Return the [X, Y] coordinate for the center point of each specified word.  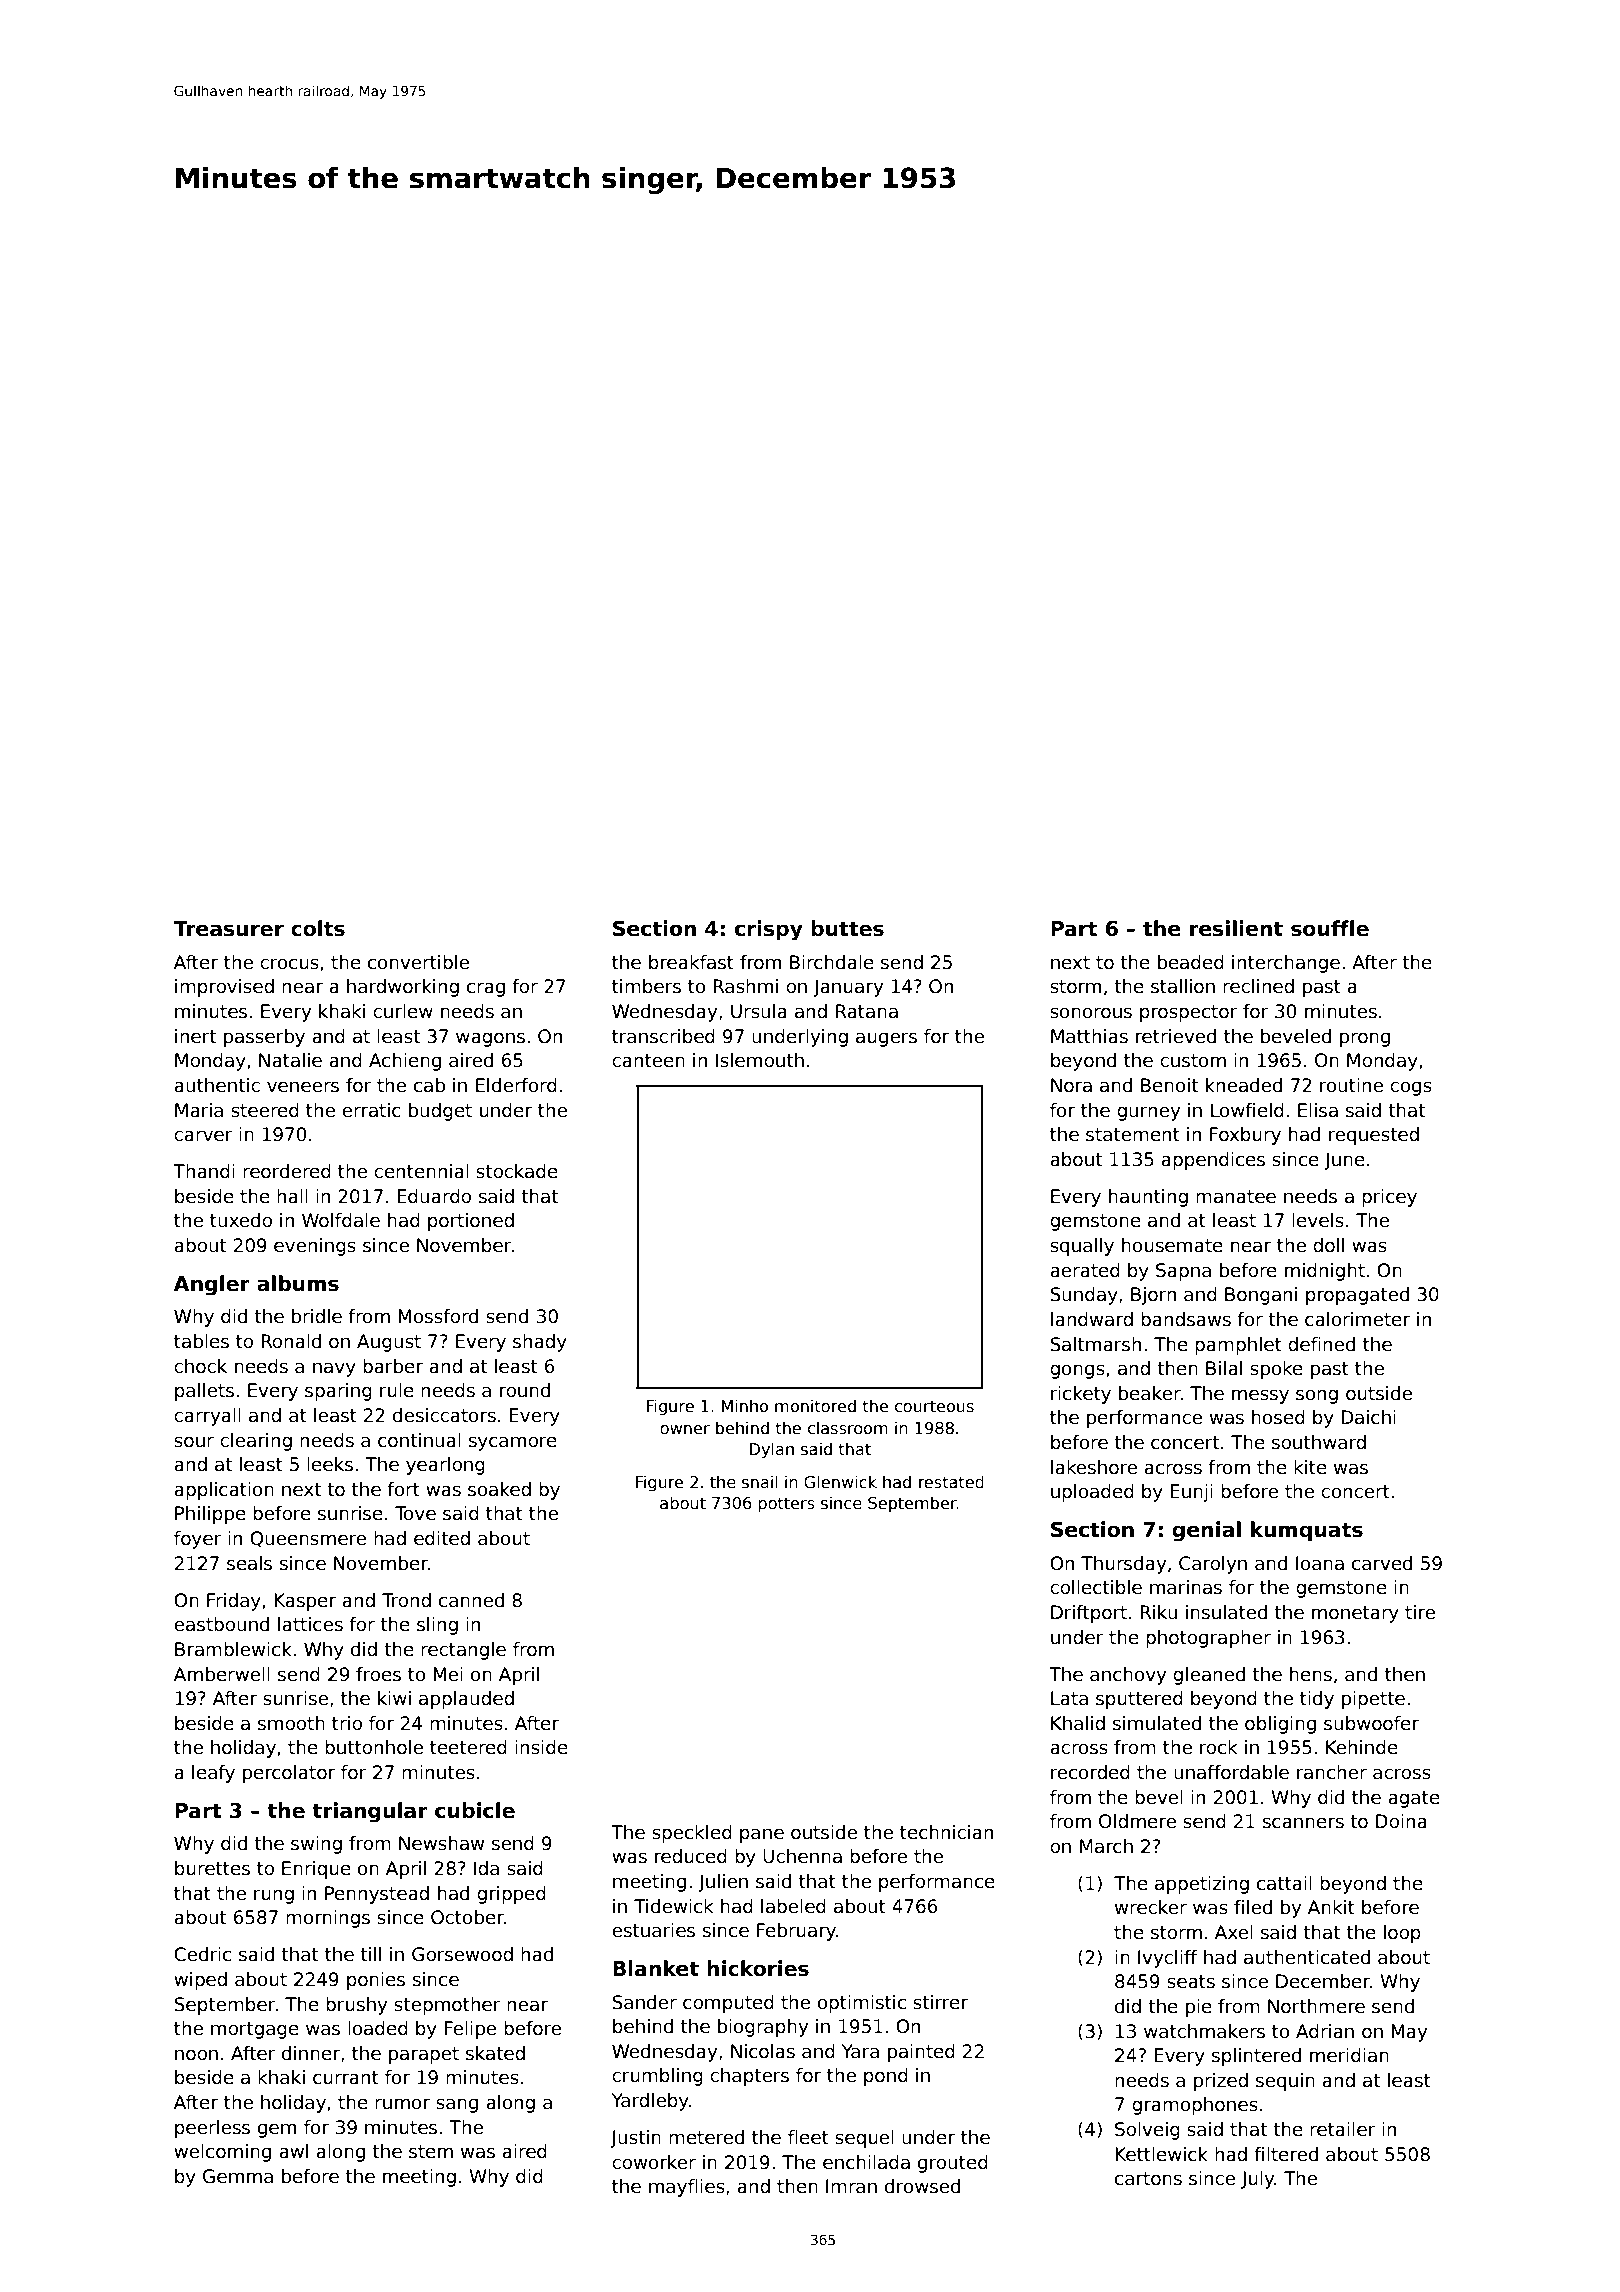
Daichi [1368, 1417]
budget [440, 1112]
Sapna [1183, 1272]
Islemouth [760, 1060]
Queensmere [308, 1539]
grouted [953, 2164]
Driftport [1089, 1614]
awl [293, 2151]
